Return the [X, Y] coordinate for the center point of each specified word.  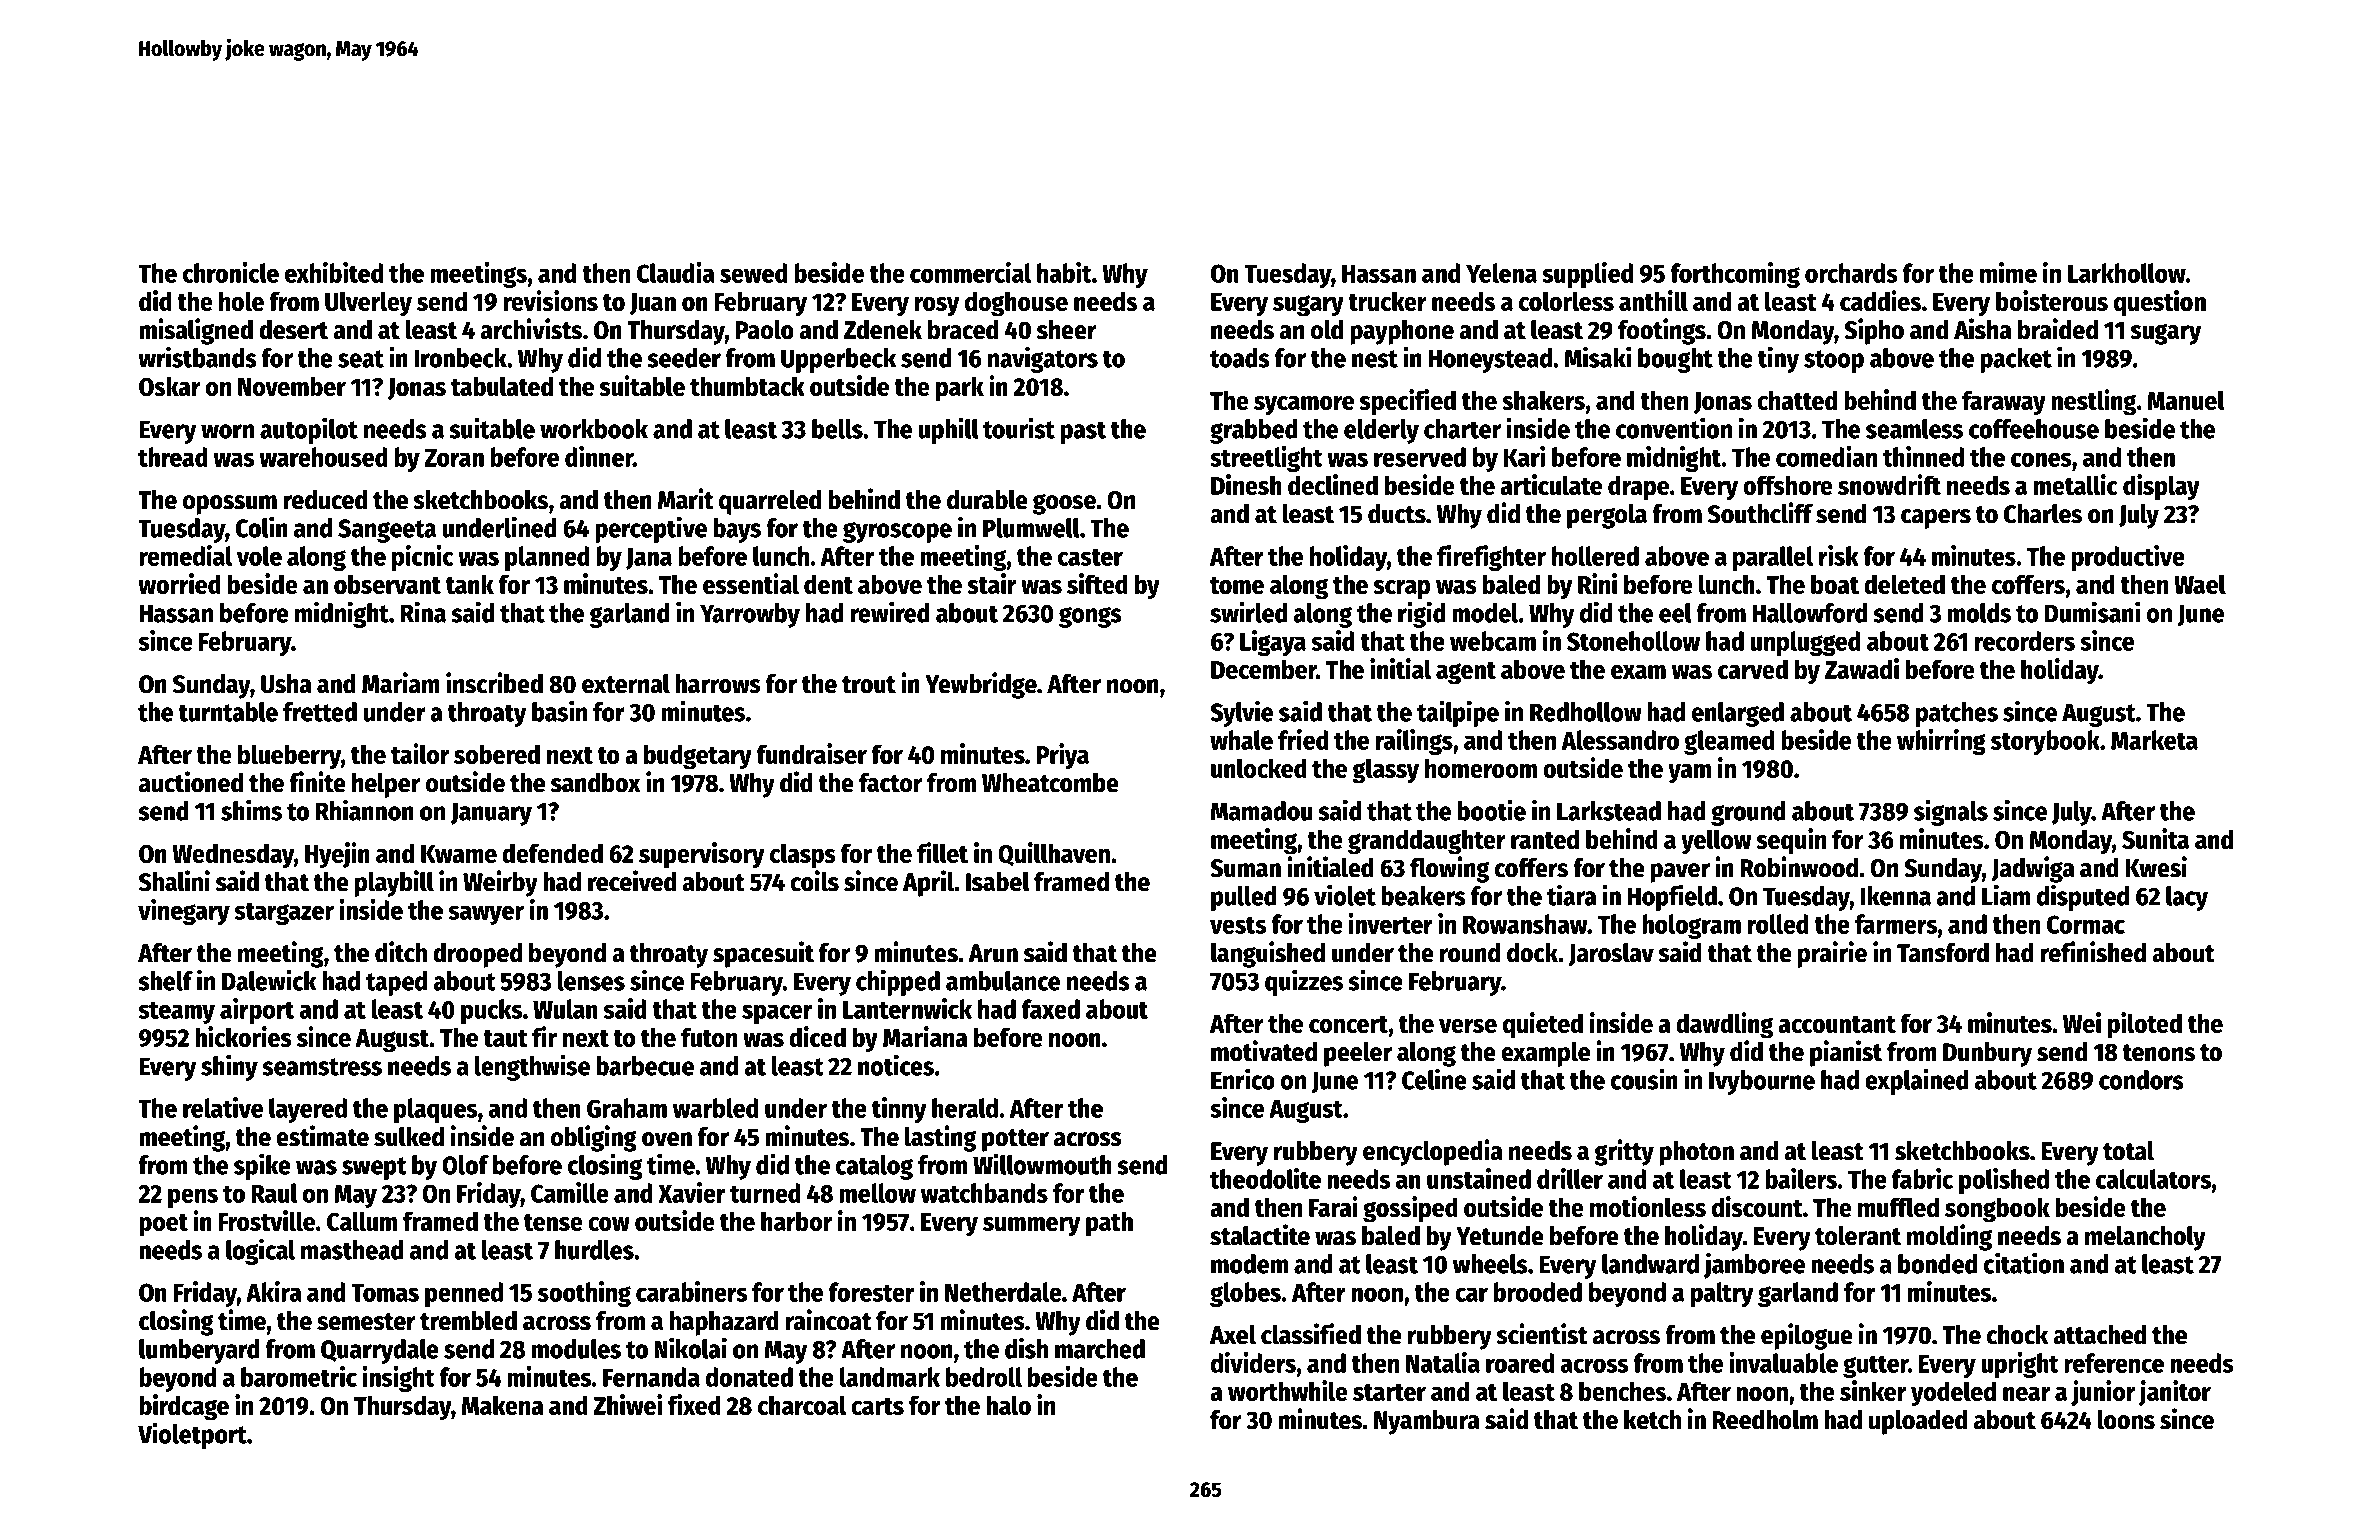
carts [877, 1406]
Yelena [1501, 273]
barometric [299, 1376]
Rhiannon [365, 810]
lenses [591, 981]
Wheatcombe [1050, 783]
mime [2008, 272]
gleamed [1729, 742]
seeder [684, 358]
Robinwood [1799, 867]
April [928, 883]
